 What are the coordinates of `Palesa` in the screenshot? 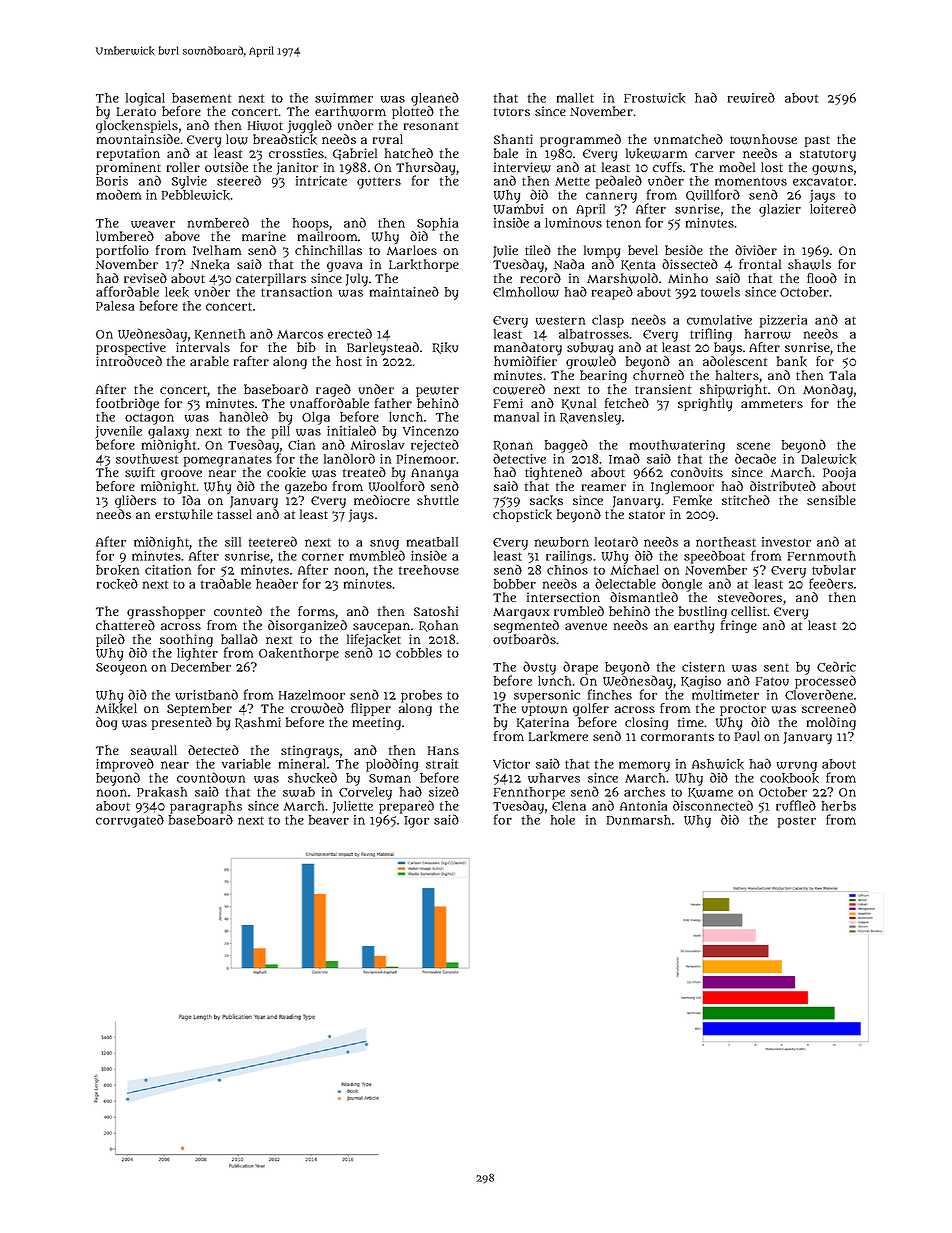 It's located at (115, 306).
